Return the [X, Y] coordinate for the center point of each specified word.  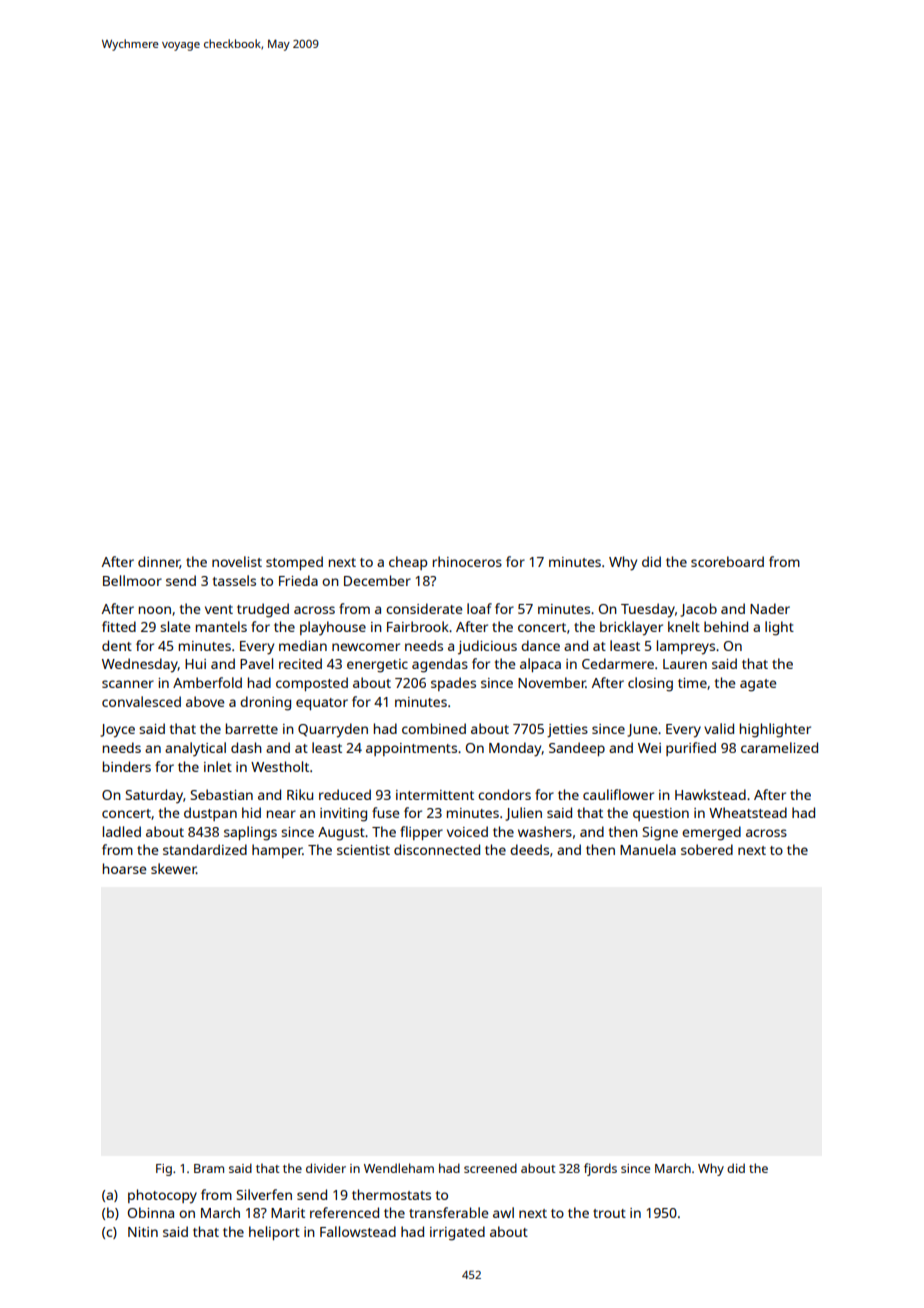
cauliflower [618, 794]
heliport [274, 1233]
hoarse [124, 868]
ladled [122, 831]
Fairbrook [418, 626]
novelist [237, 561]
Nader [770, 608]
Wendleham [399, 1168]
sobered [707, 849]
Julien [523, 814]
